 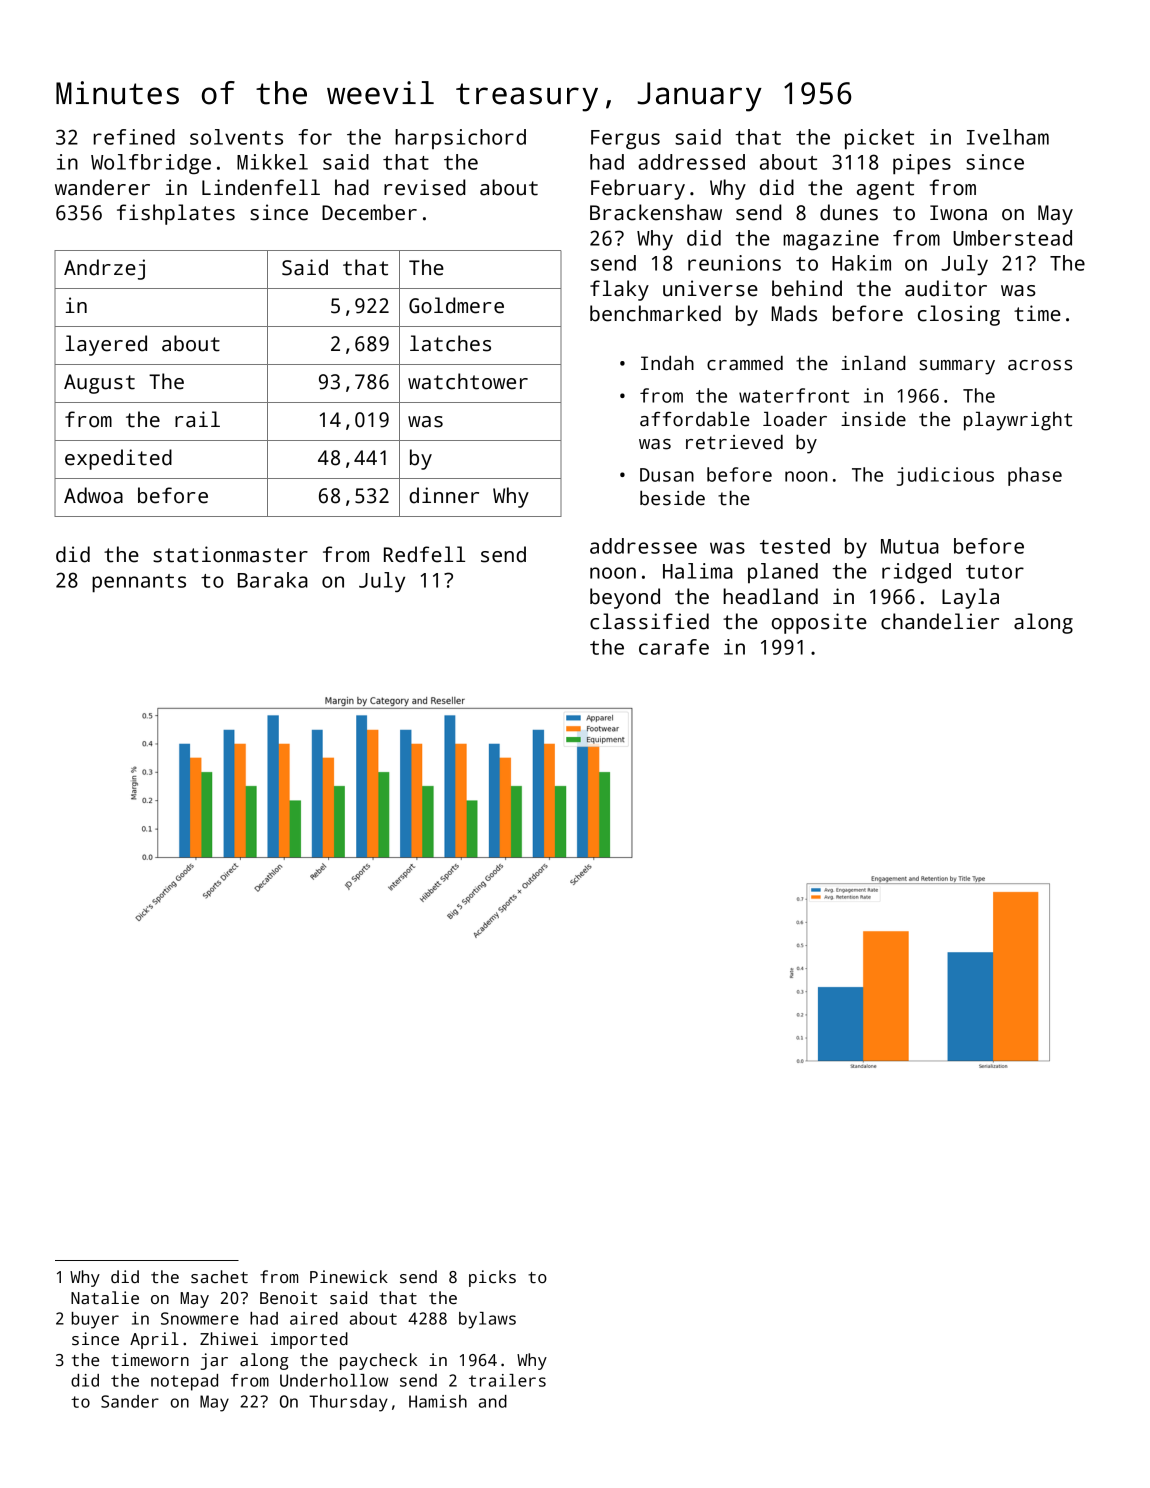 What do you see at coordinates (184, 1382) in the image?
I see `notepad` at bounding box center [184, 1382].
